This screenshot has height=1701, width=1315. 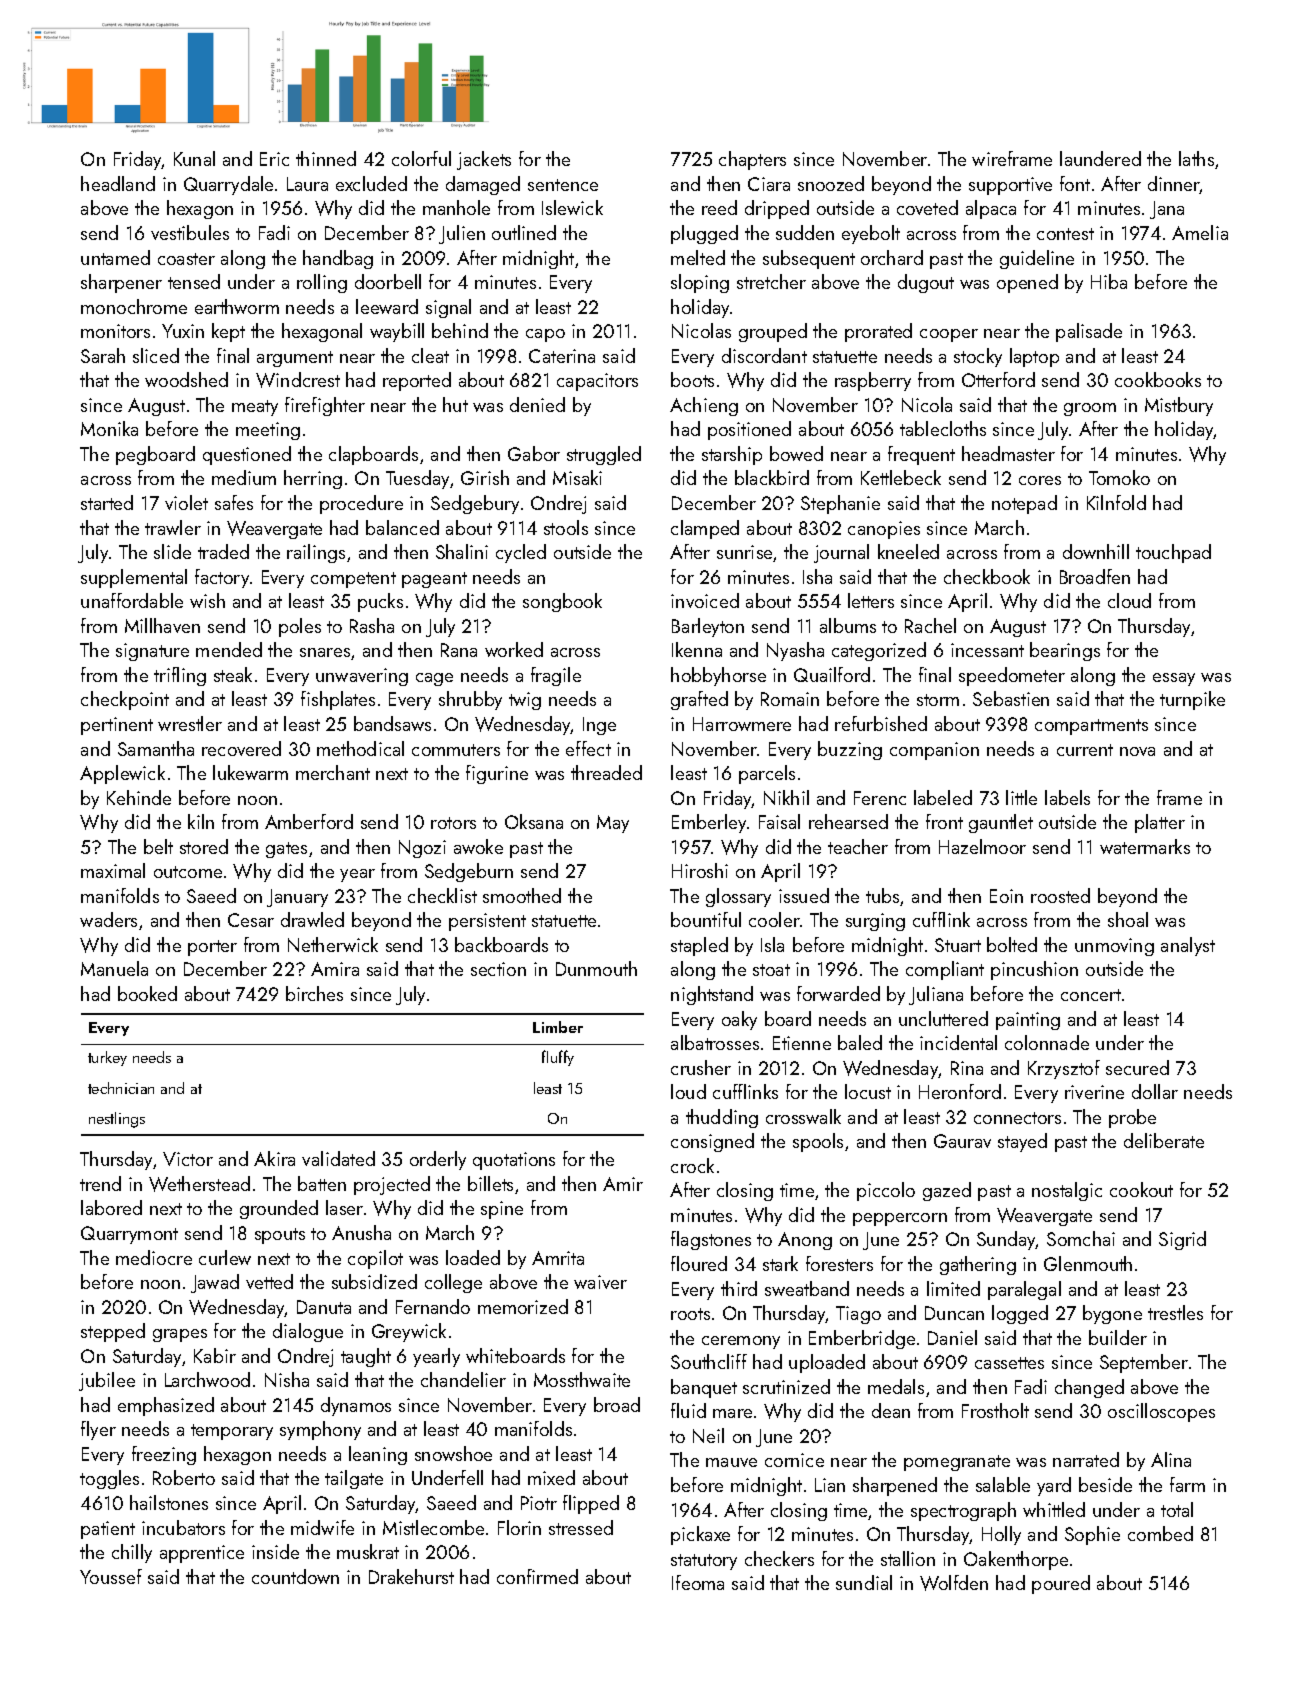 What do you see at coordinates (183, 1527) in the screenshot?
I see `incubators` at bounding box center [183, 1527].
